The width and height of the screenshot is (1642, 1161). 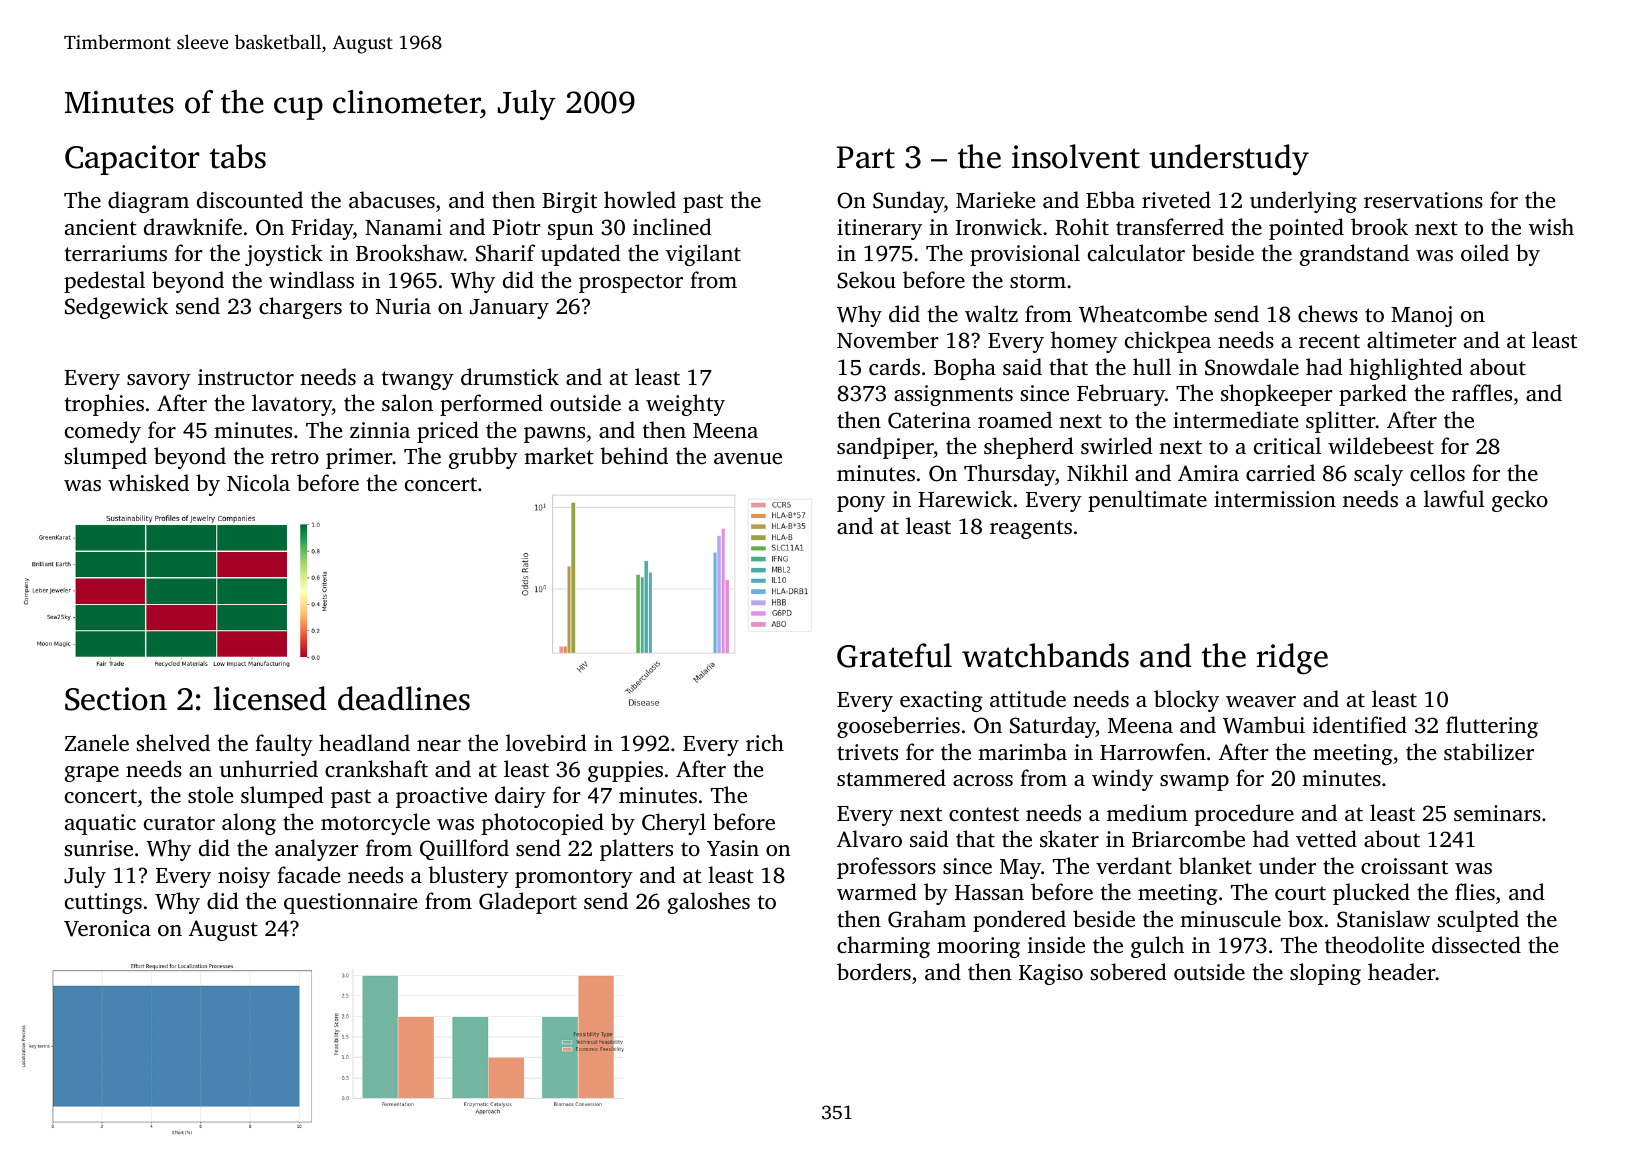 I want to click on tabs, so click(x=238, y=156).
